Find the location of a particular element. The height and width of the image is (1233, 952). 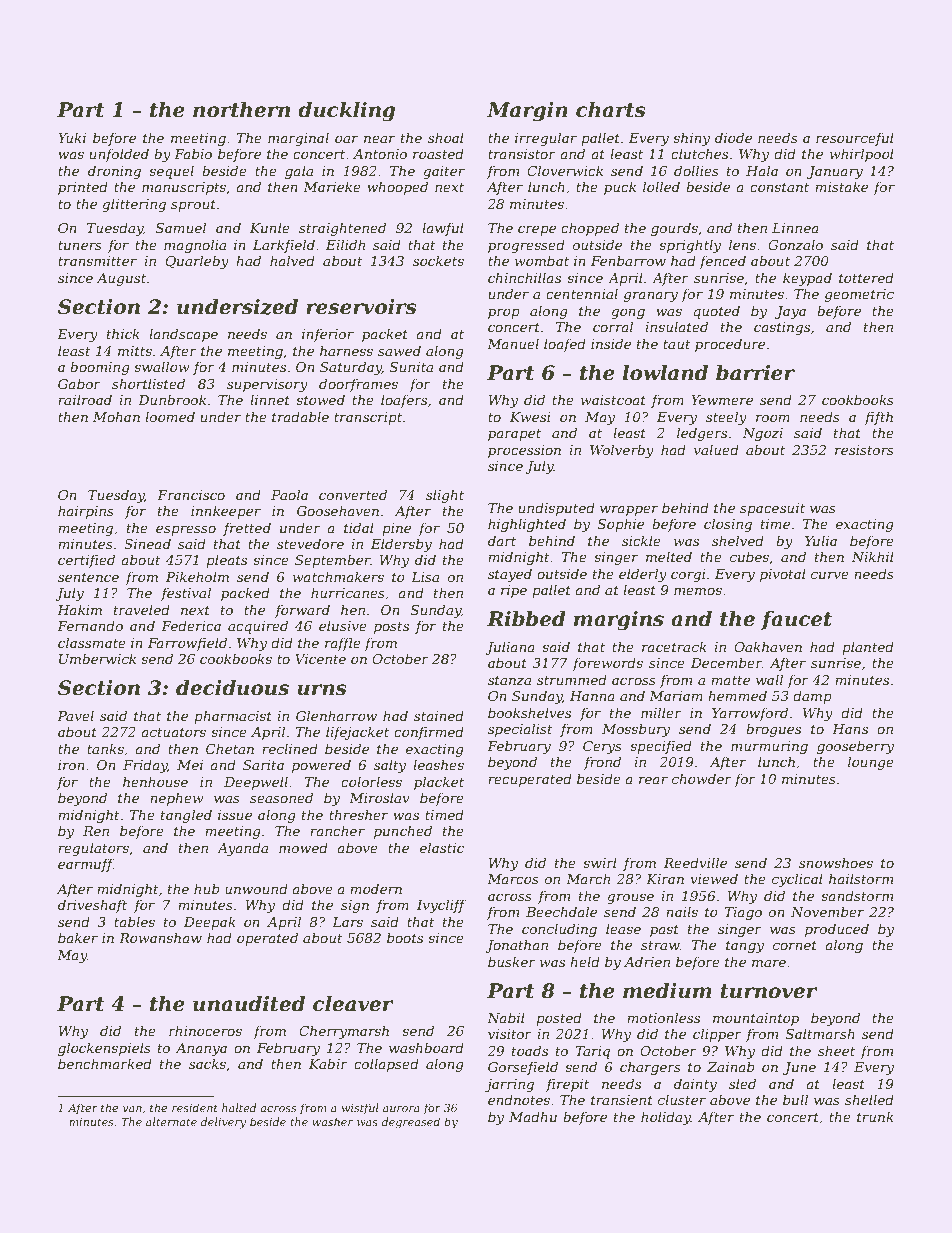

near is located at coordinates (379, 139).
